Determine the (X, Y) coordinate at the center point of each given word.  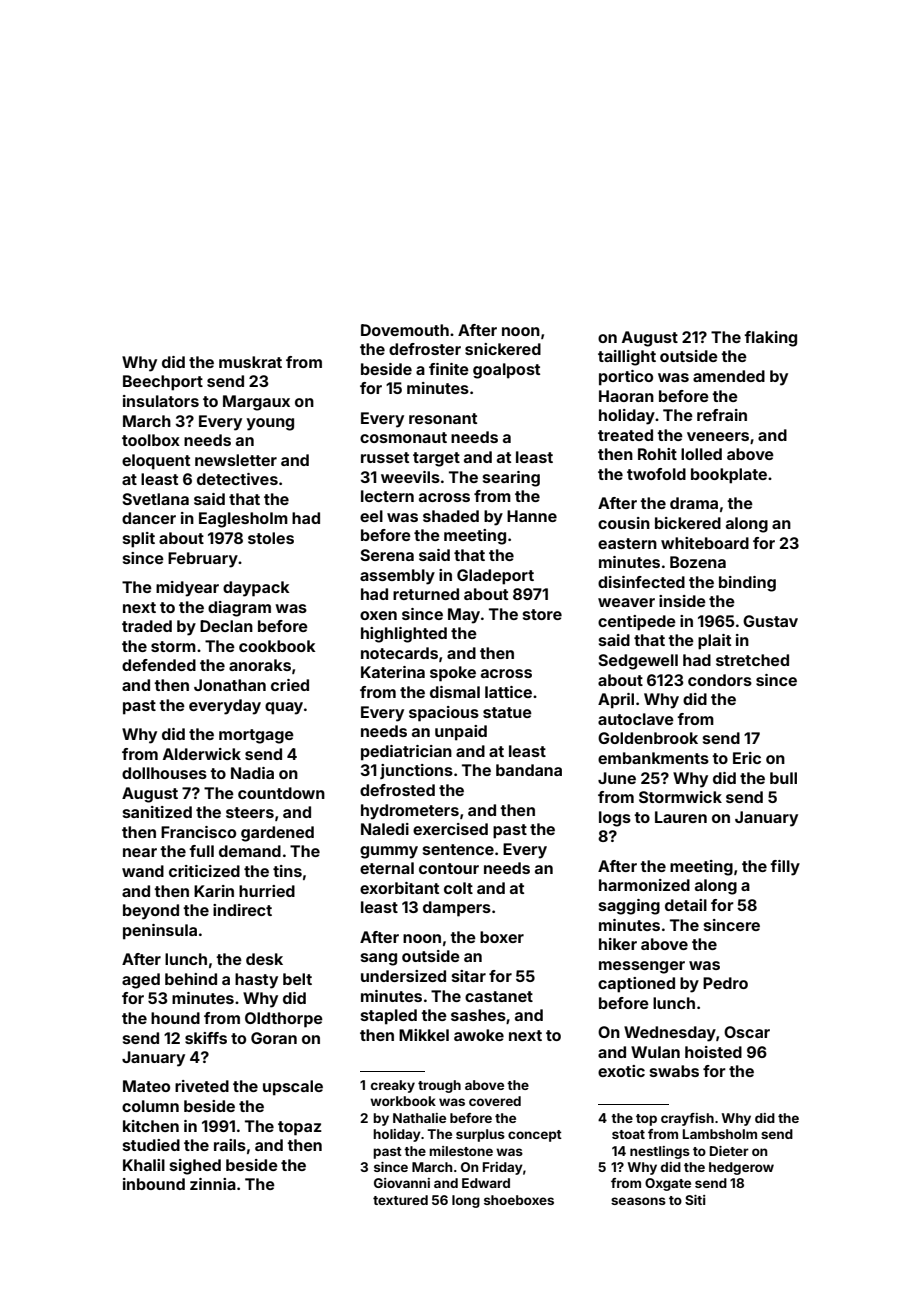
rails (230, 1145)
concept (535, 1136)
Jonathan (230, 685)
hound (175, 1018)
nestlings (660, 1152)
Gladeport (495, 577)
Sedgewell (638, 662)
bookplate (729, 476)
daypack (256, 589)
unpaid (461, 733)
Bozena (698, 562)
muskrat (250, 362)
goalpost (506, 371)
